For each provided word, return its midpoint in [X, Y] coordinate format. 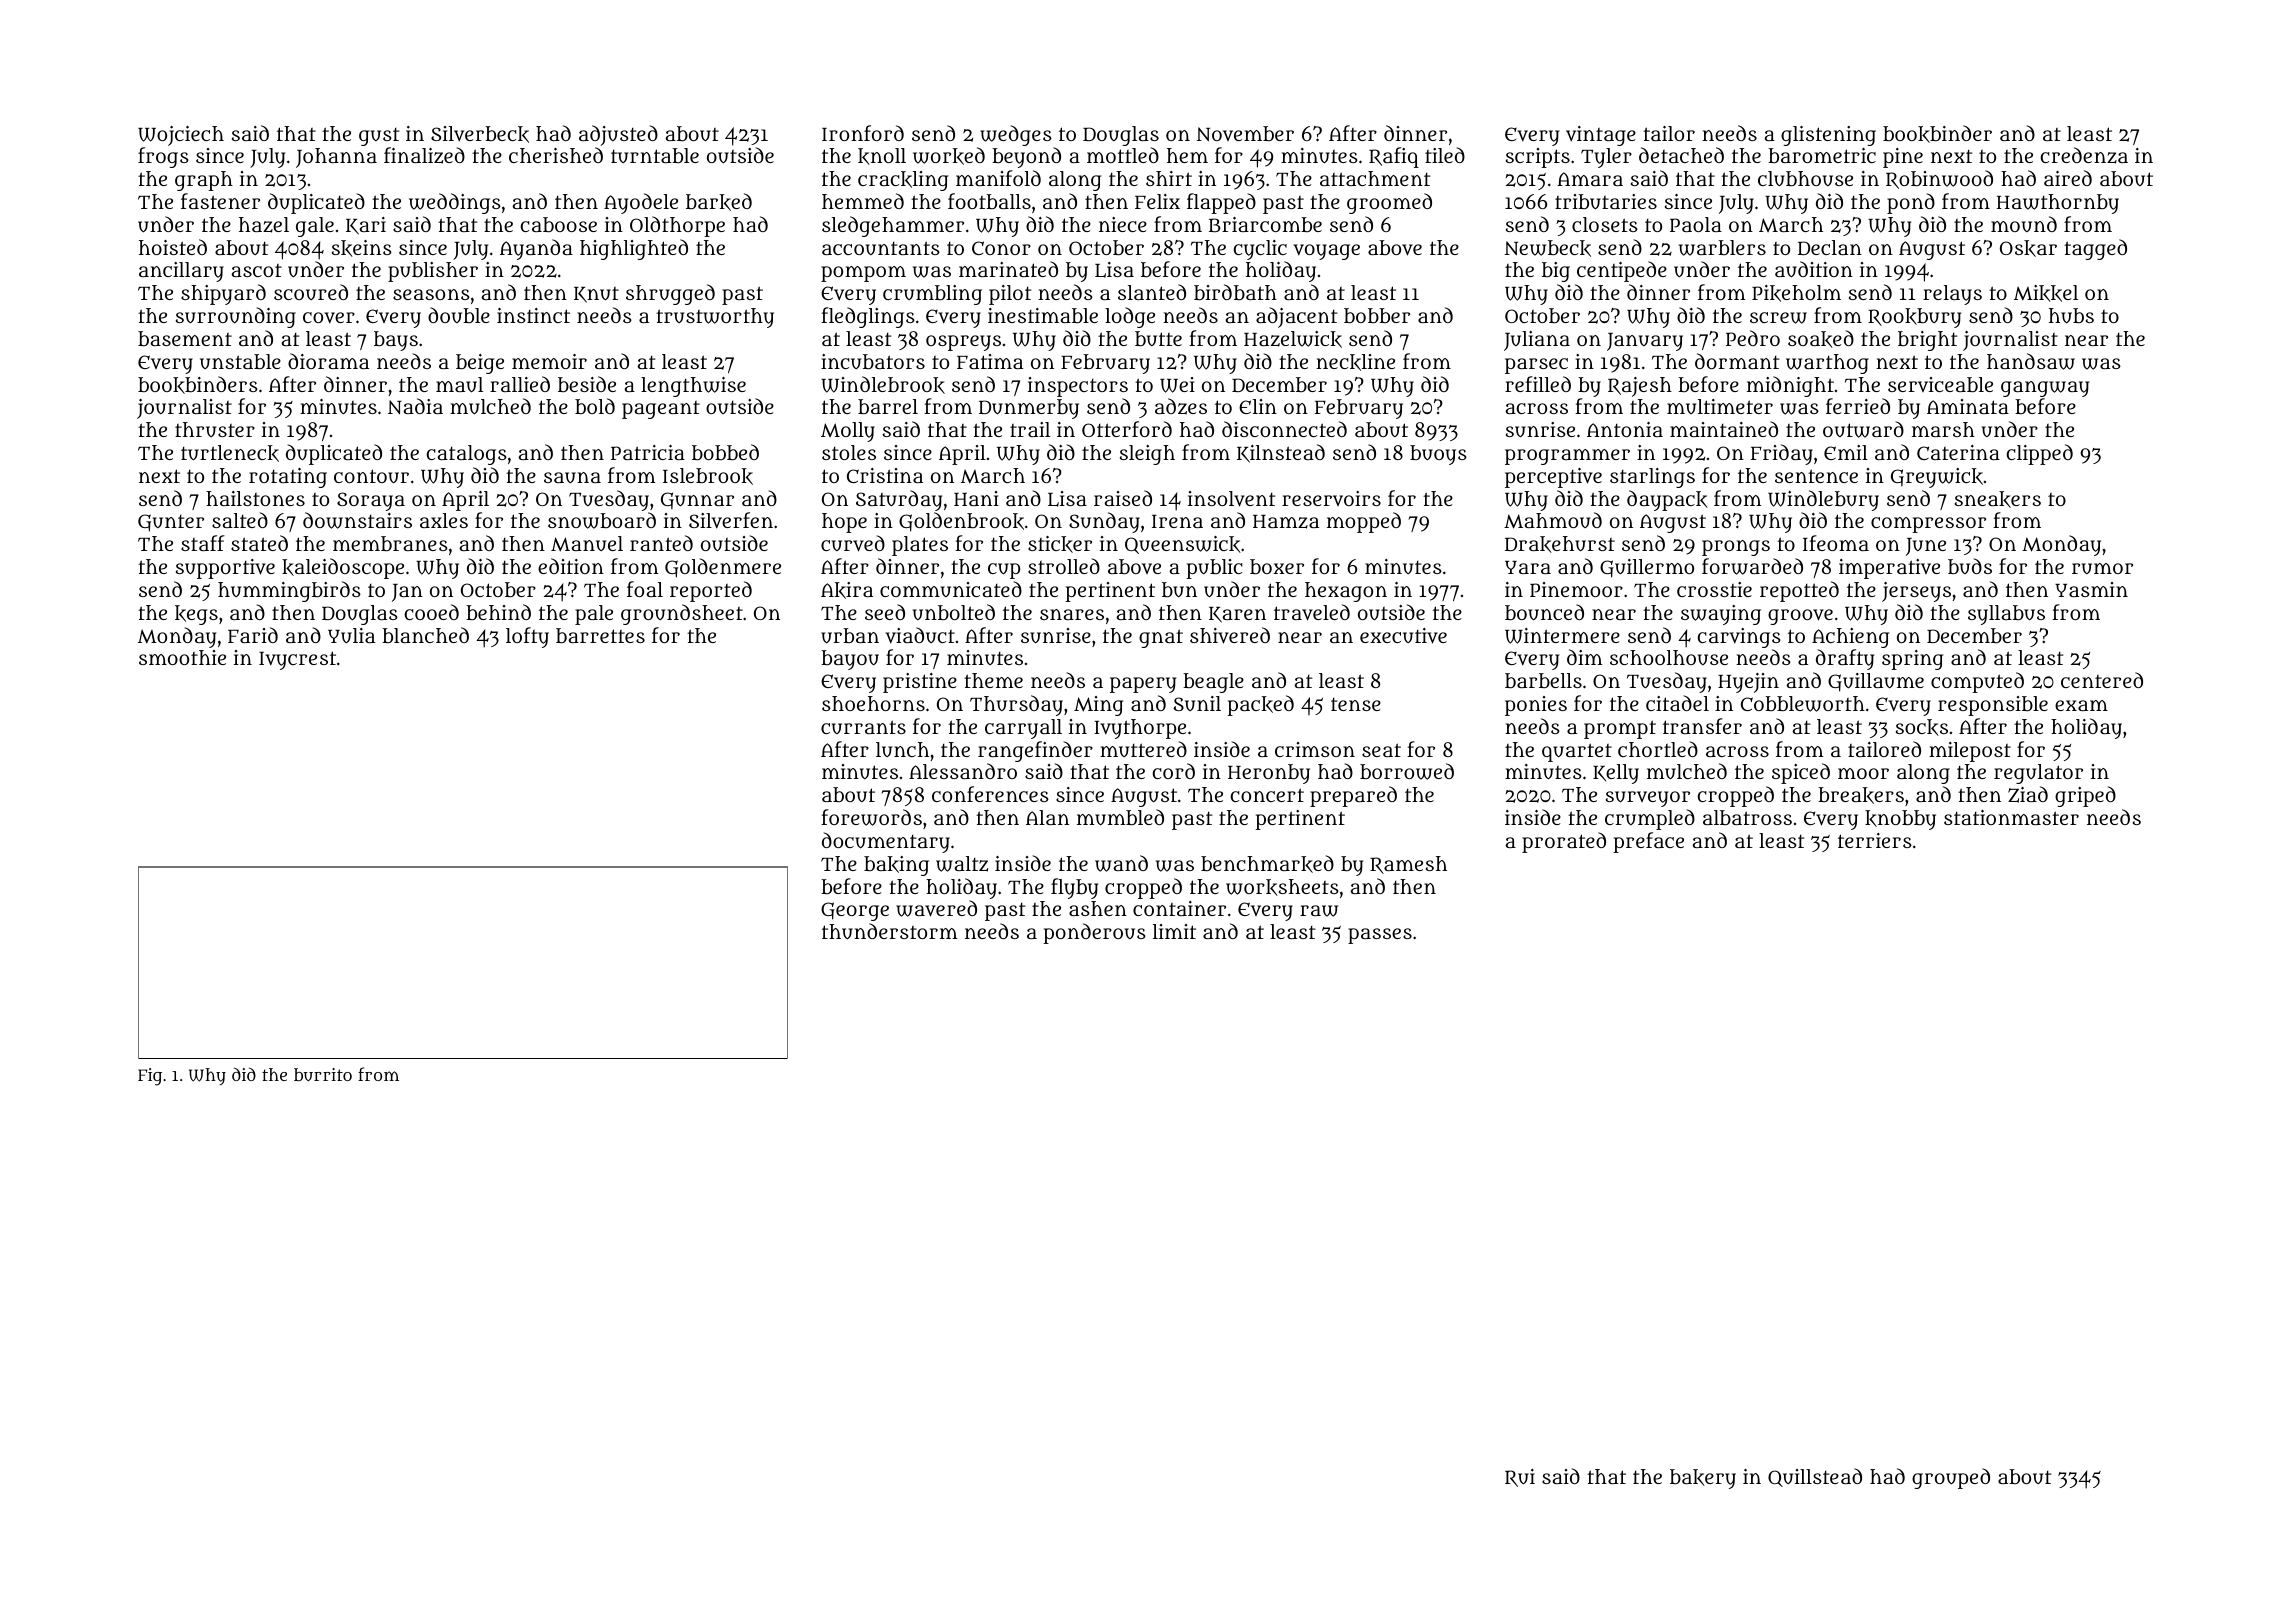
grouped [1951, 1478]
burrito [323, 1074]
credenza [2084, 155]
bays [396, 341]
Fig [150, 1077]
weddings [455, 203]
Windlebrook [883, 385]
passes [1380, 936]
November [1245, 134]
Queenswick [1183, 545]
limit [1174, 931]
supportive [225, 569]
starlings [1652, 478]
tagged [2095, 249]
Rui [1520, 1478]
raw [1319, 911]
